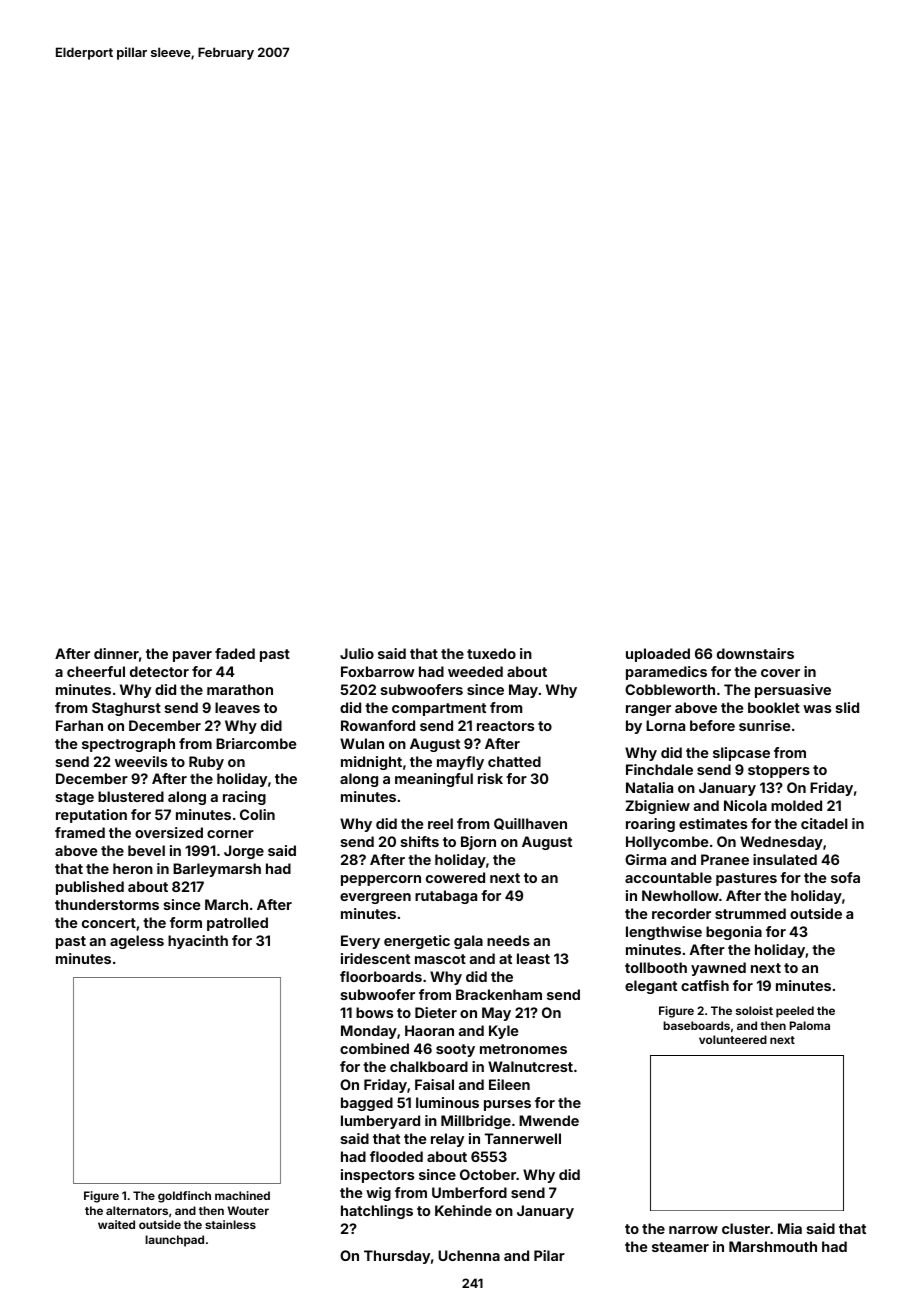 The width and height of the screenshot is (924, 1308). What do you see at coordinates (126, 709) in the screenshot?
I see `Staghurst` at bounding box center [126, 709].
